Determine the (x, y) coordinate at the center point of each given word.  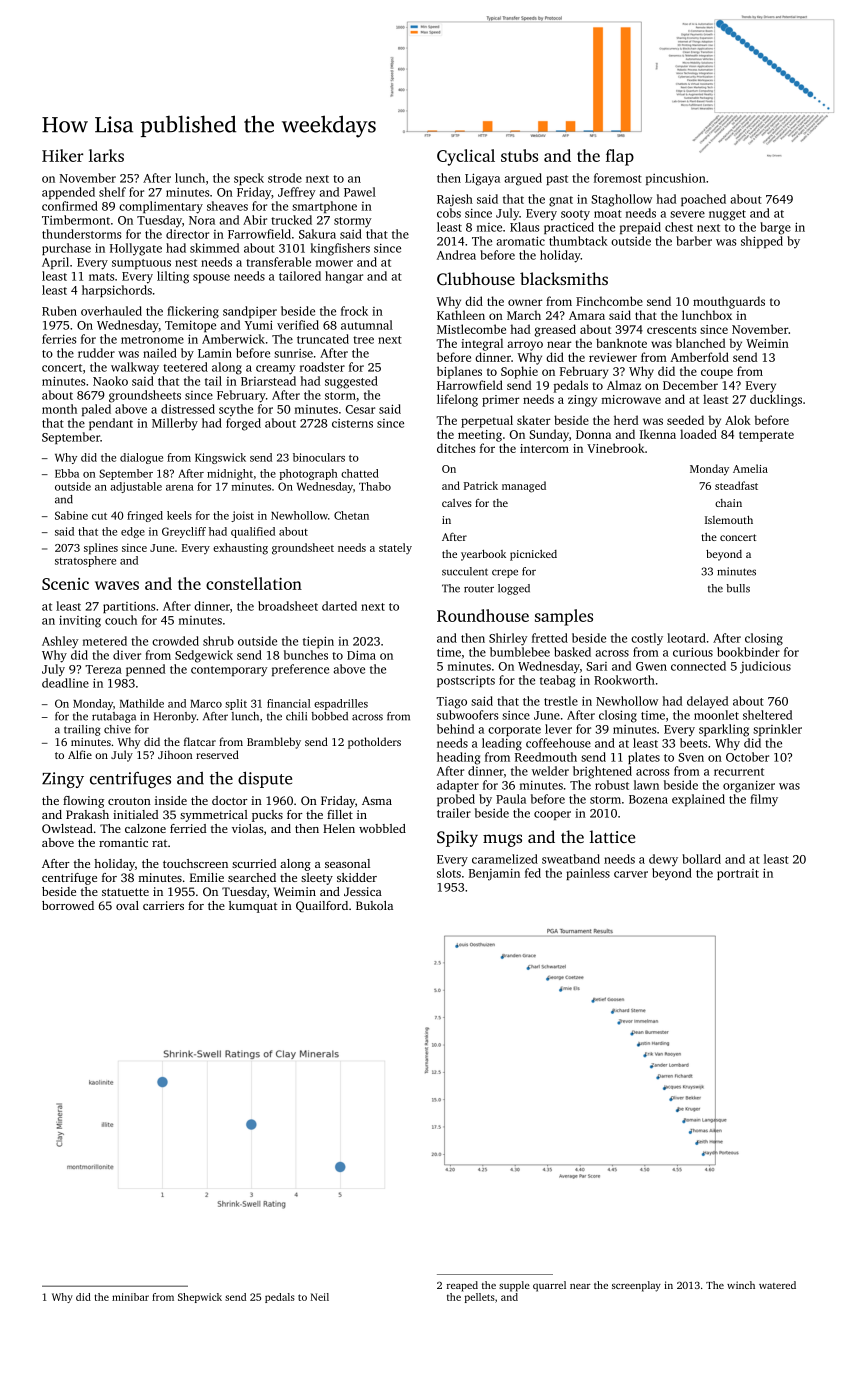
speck (249, 179)
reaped (462, 1286)
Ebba (67, 473)
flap (620, 157)
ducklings (776, 400)
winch (741, 1285)
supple (514, 1286)
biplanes (459, 372)
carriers (163, 905)
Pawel (360, 192)
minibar (130, 1297)
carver (631, 874)
